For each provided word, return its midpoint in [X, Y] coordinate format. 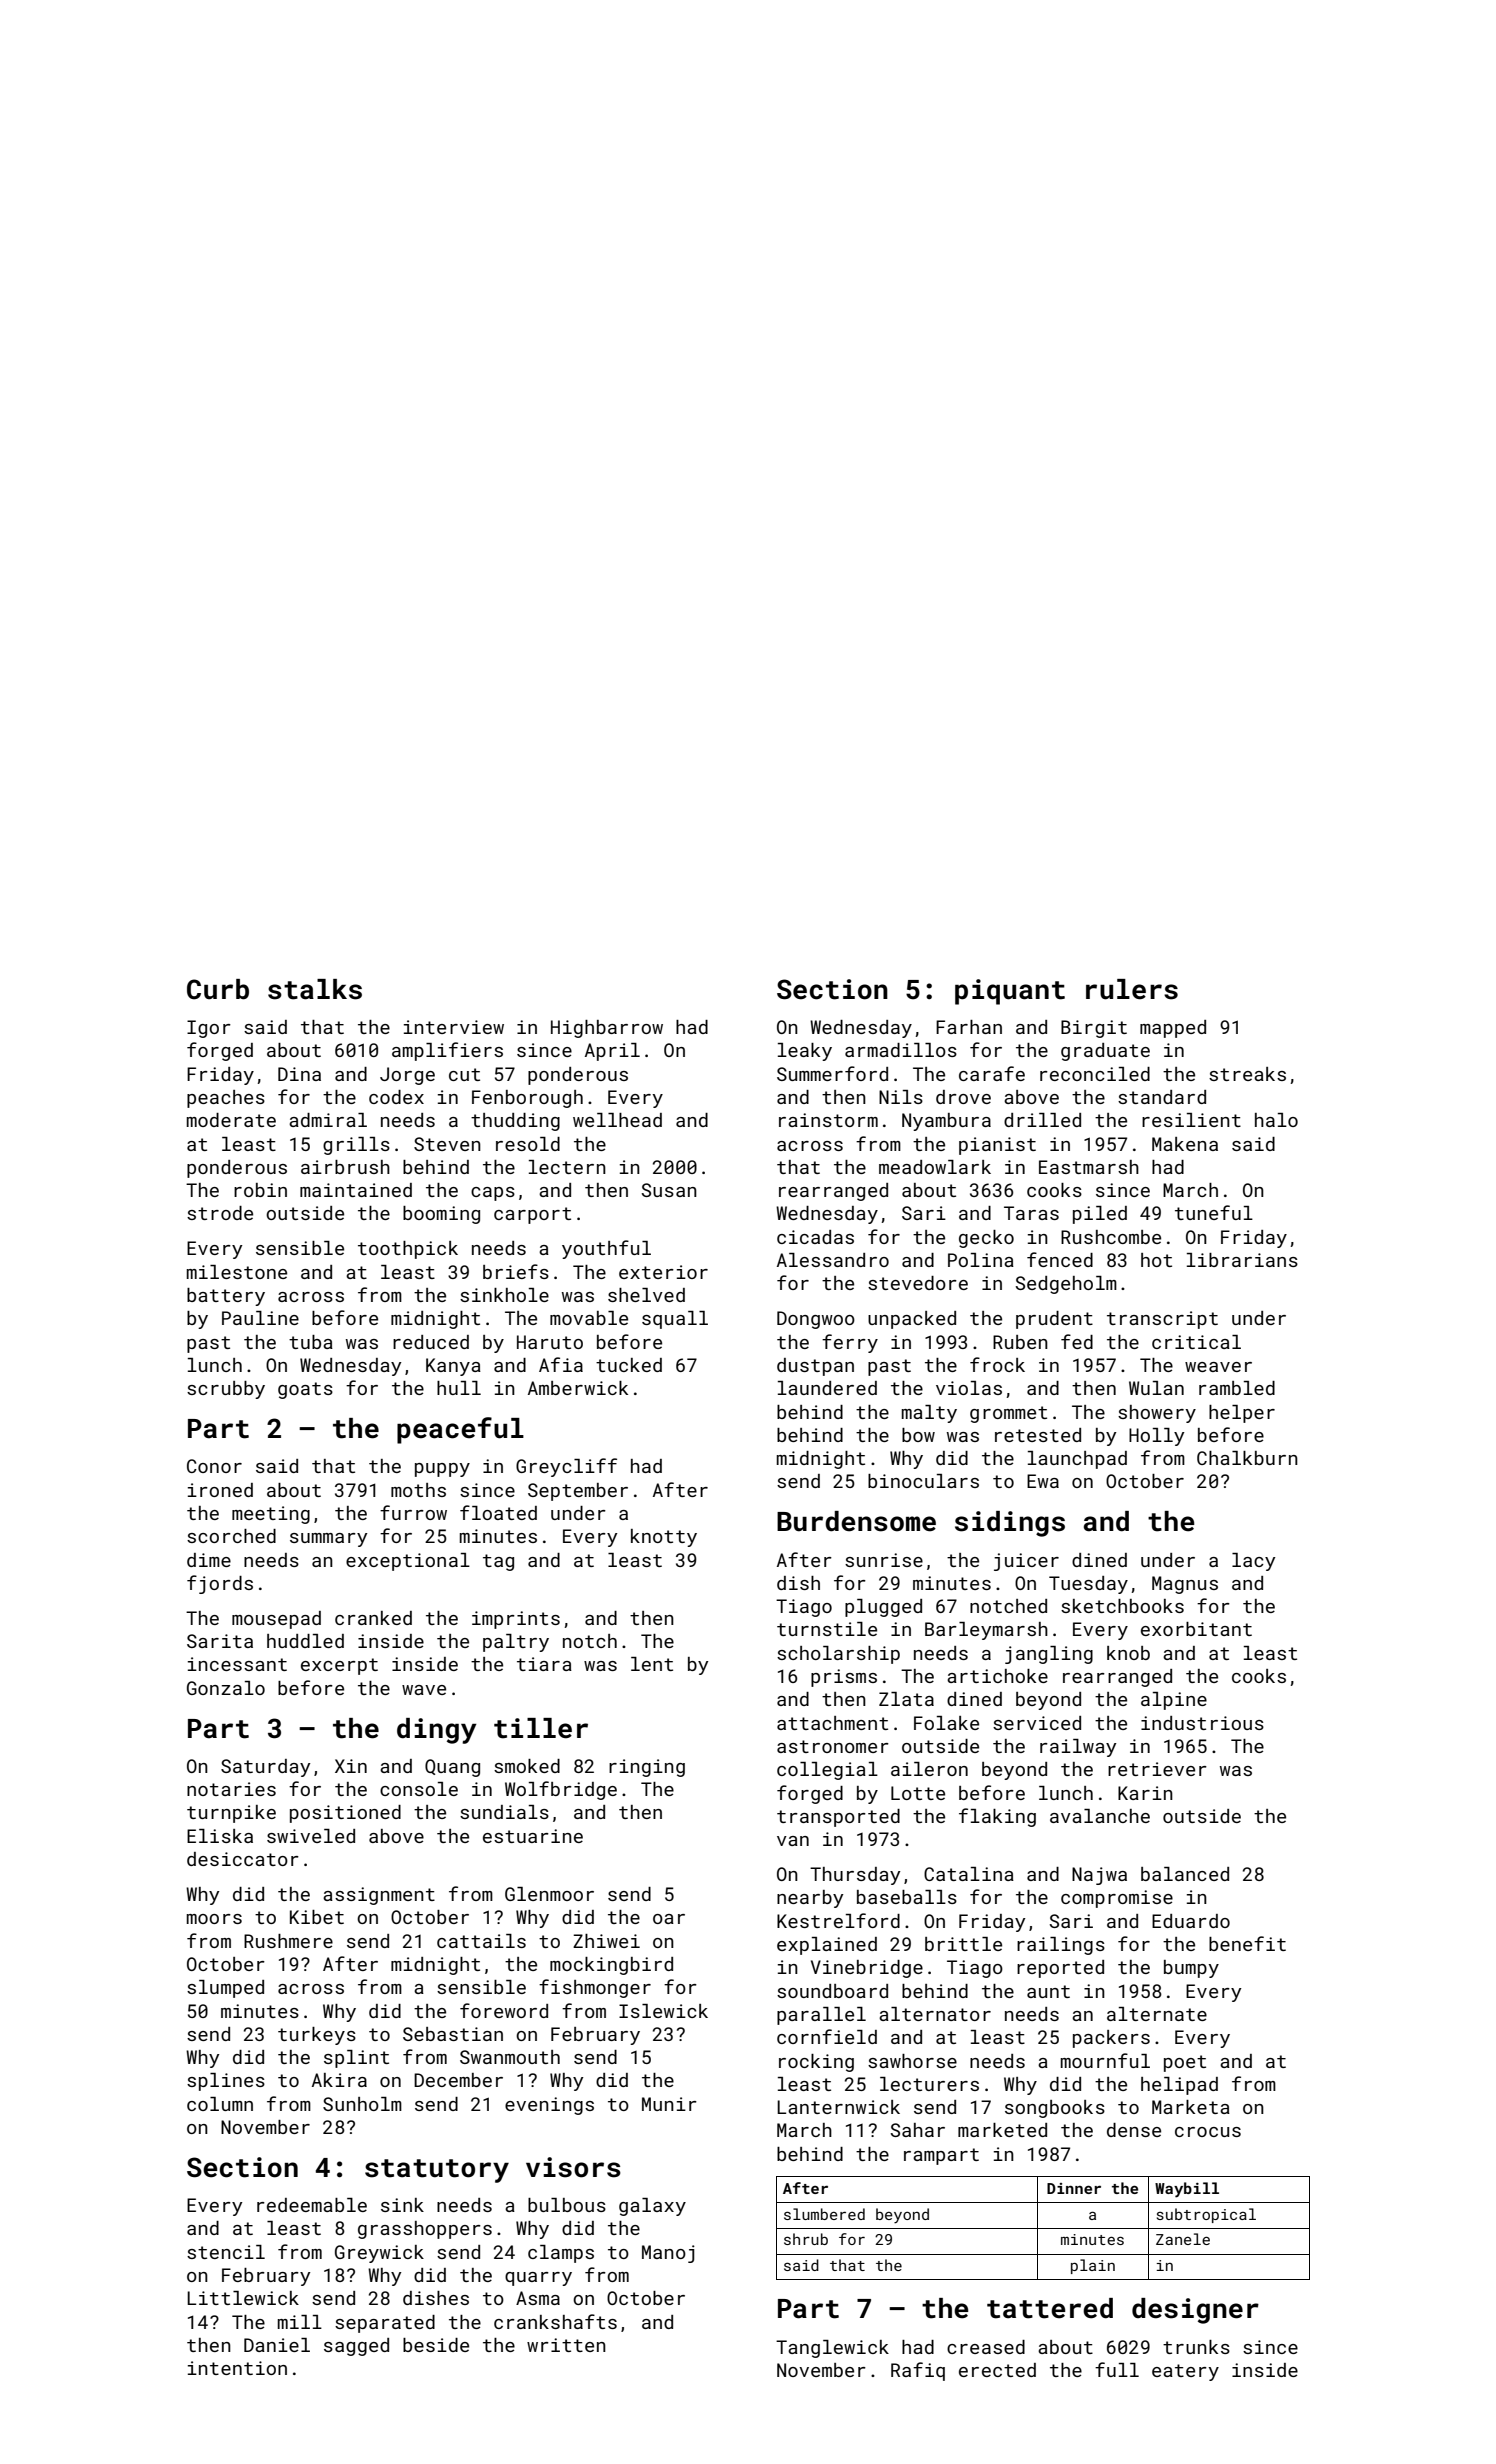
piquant [1010, 992]
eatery [1185, 2372]
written [566, 2345]
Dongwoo [816, 1320]
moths [418, 1490]
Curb [218, 989]
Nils [901, 1097]
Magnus [1185, 1585]
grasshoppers [425, 2230]
